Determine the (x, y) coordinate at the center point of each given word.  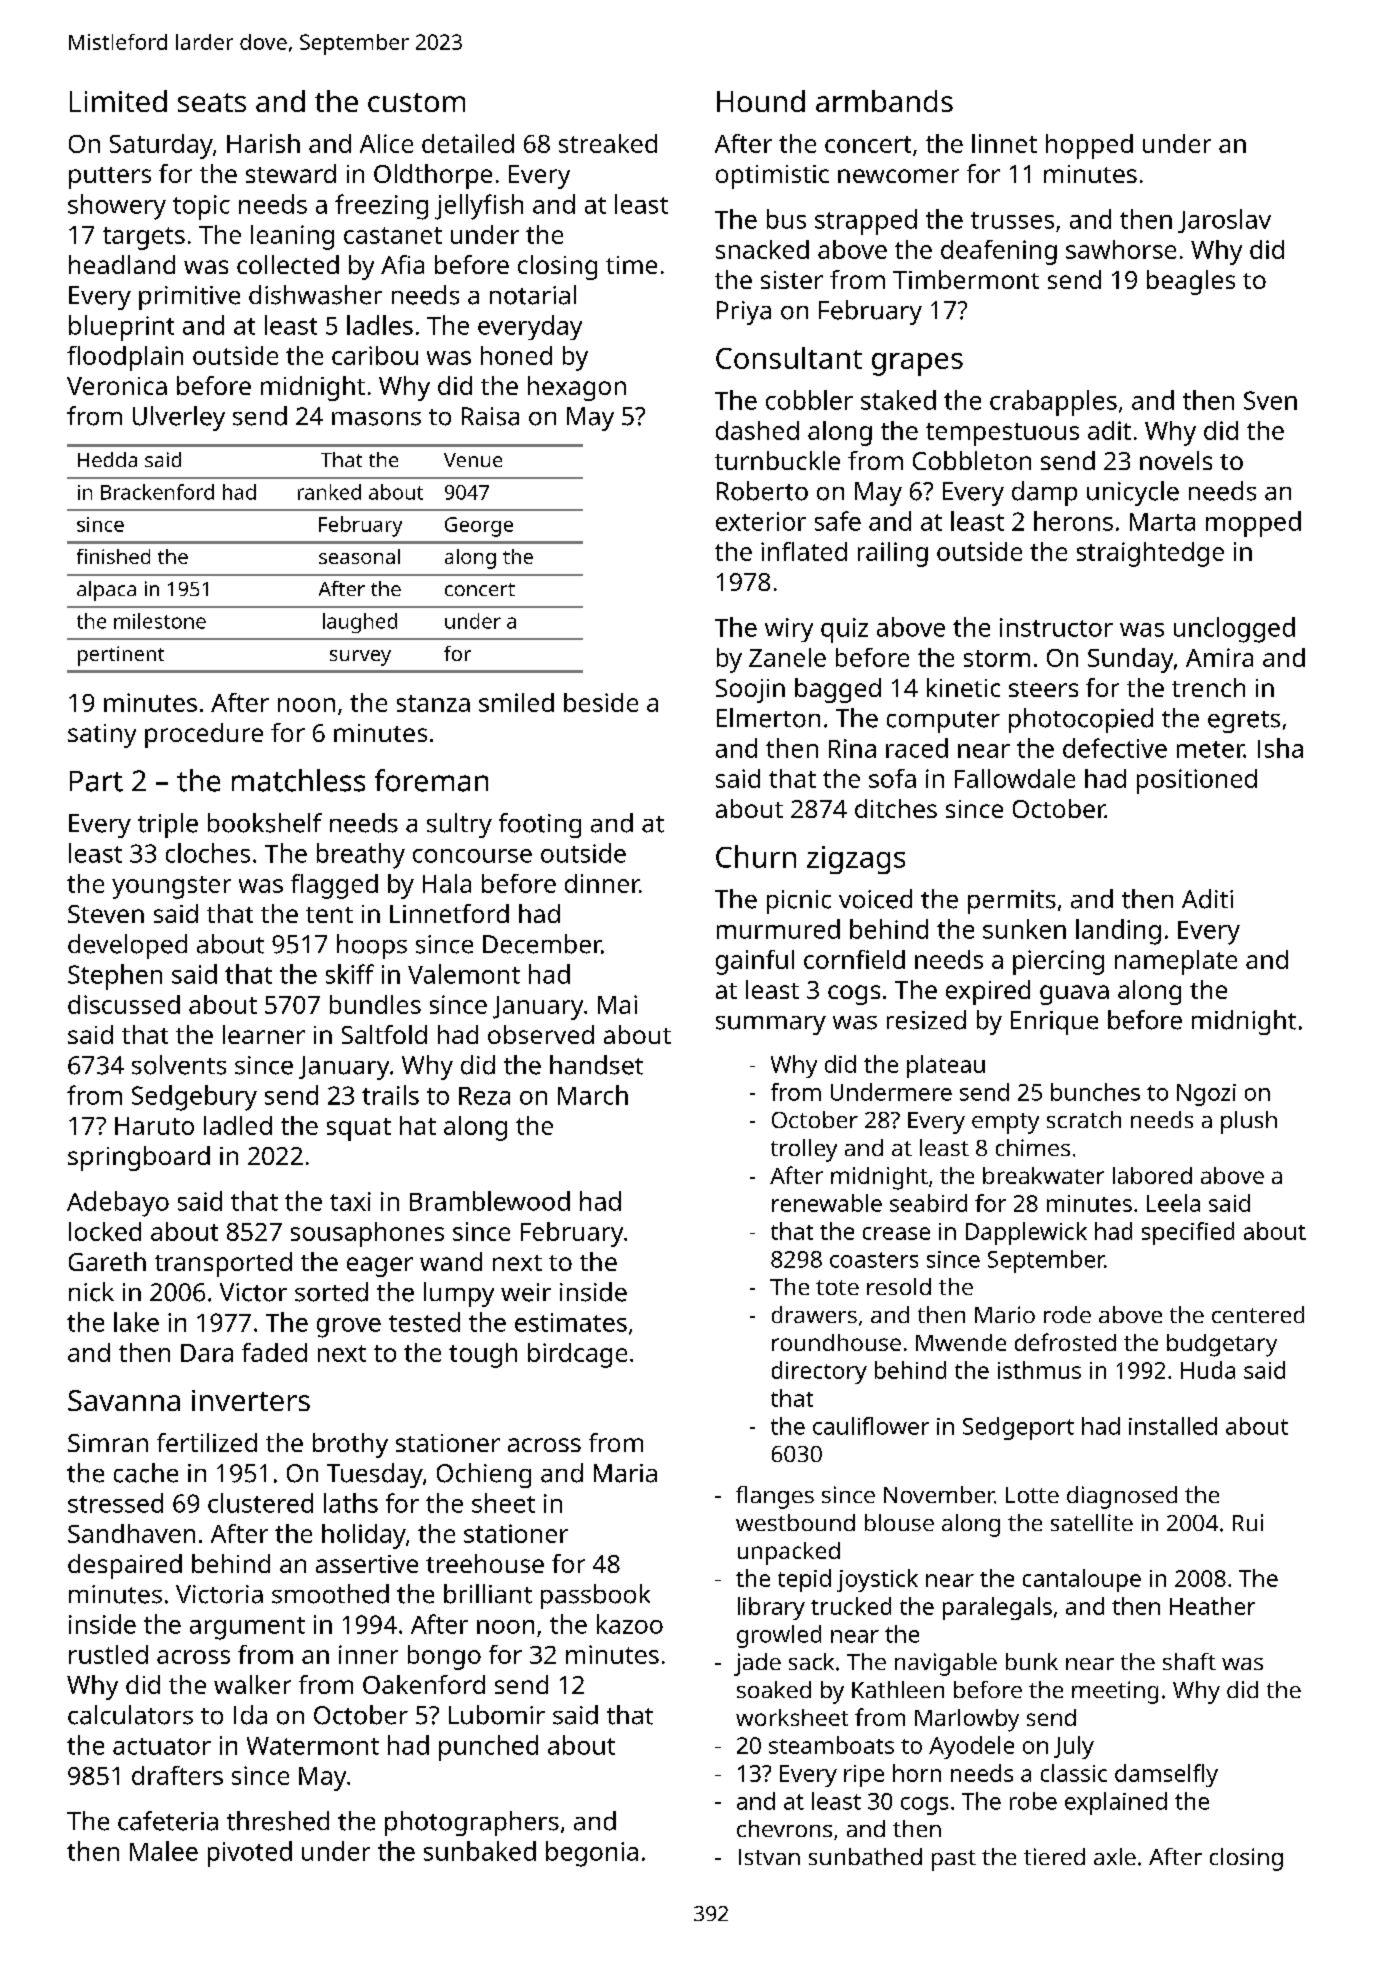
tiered (1054, 1856)
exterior (761, 521)
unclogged (1234, 630)
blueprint (121, 328)
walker (252, 1684)
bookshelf (265, 823)
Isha (1280, 748)
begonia (592, 1854)
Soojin (750, 691)
